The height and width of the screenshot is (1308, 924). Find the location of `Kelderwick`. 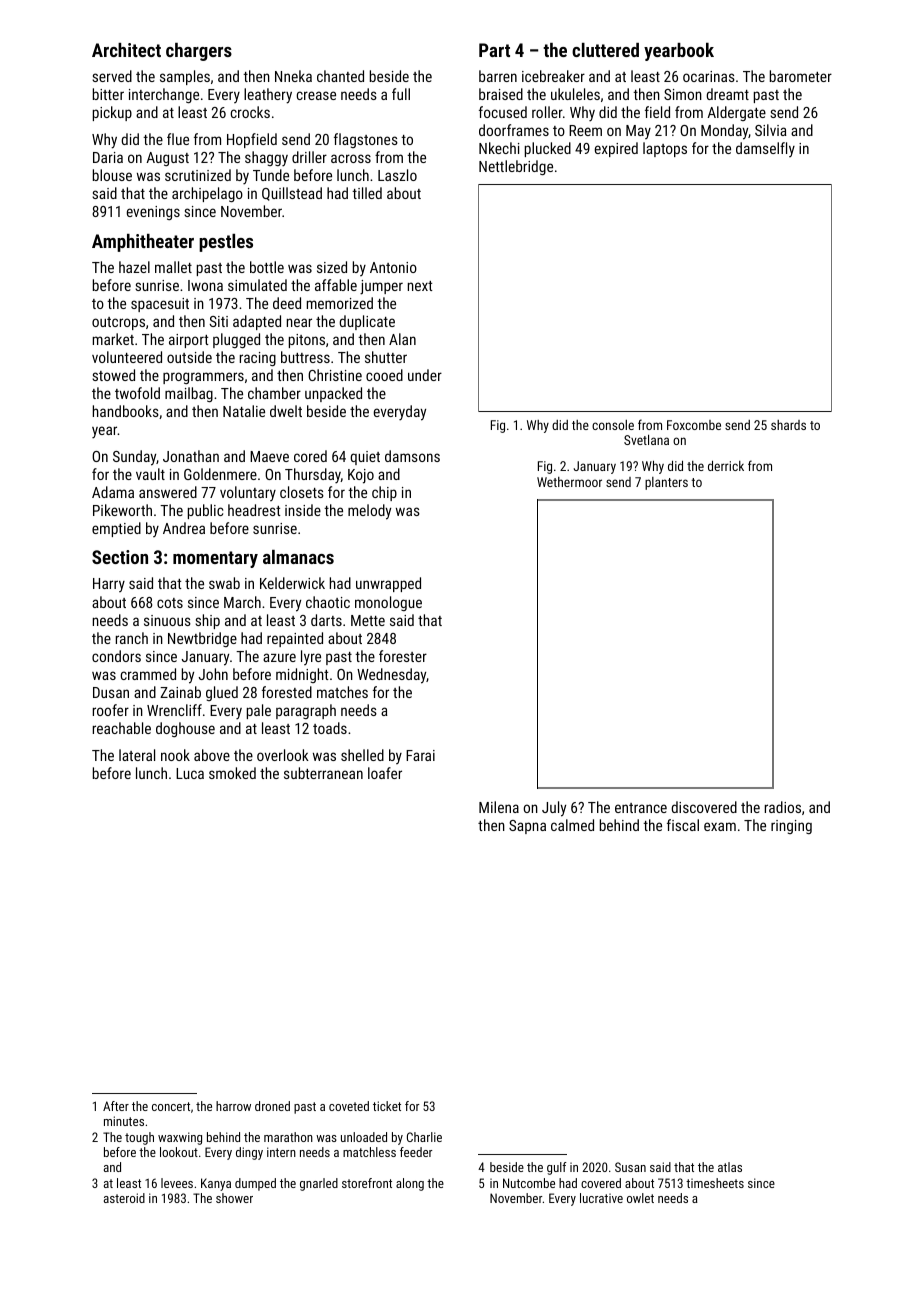

Kelderwick is located at coordinates (292, 583).
